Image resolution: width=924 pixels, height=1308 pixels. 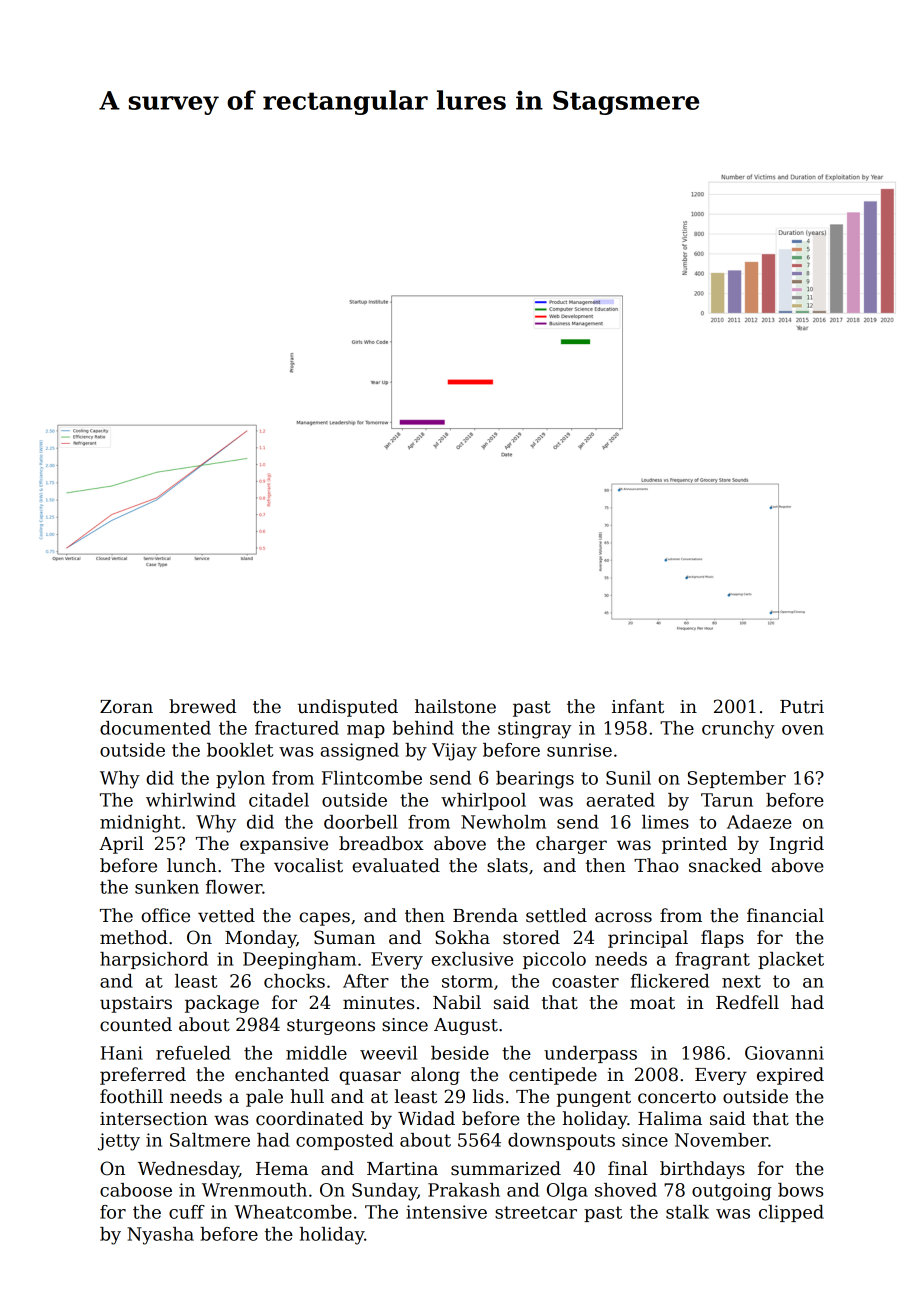 What do you see at coordinates (284, 845) in the screenshot?
I see `expansive` at bounding box center [284, 845].
